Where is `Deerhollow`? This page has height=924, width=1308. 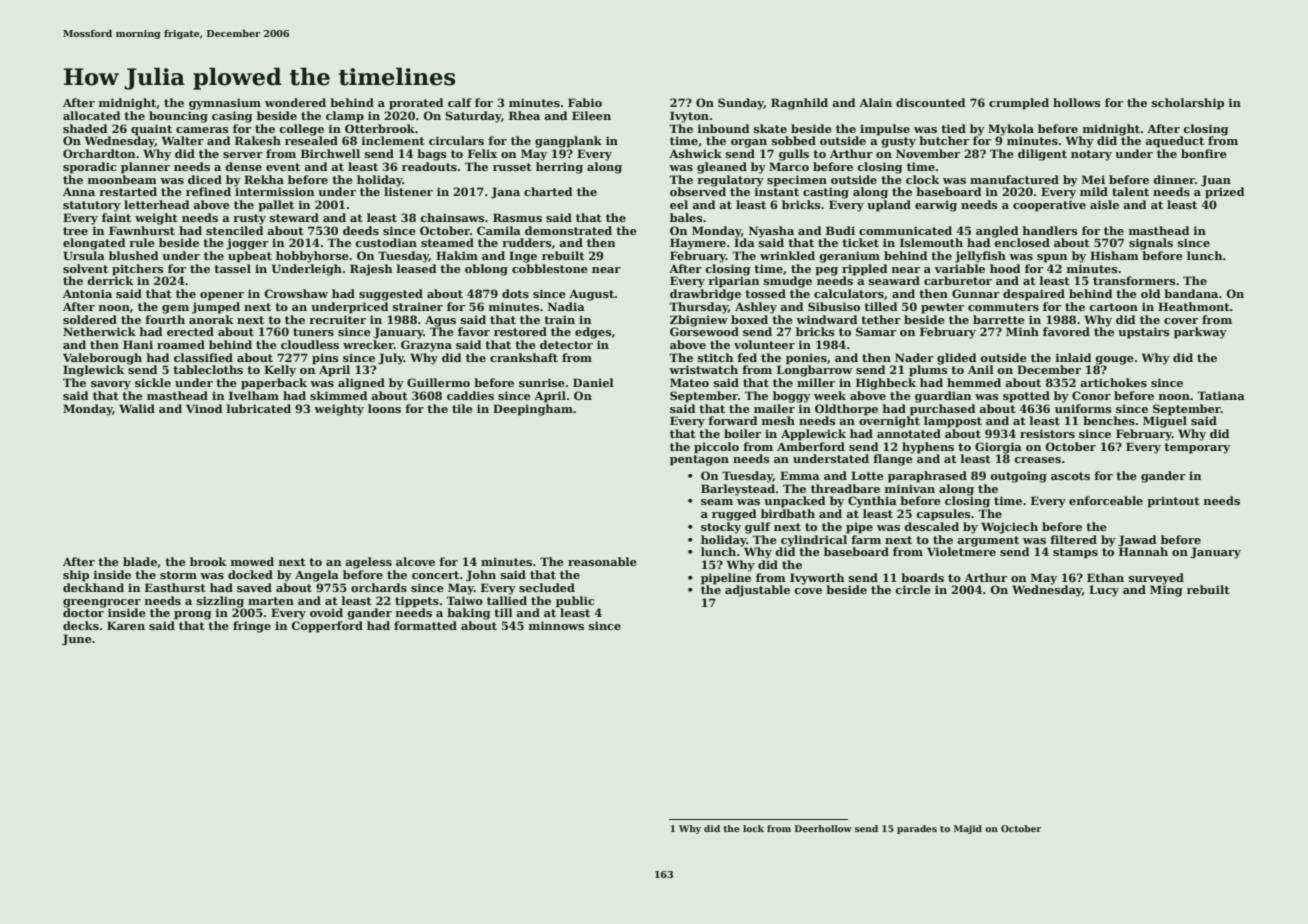
Deerhollow is located at coordinates (823, 828).
